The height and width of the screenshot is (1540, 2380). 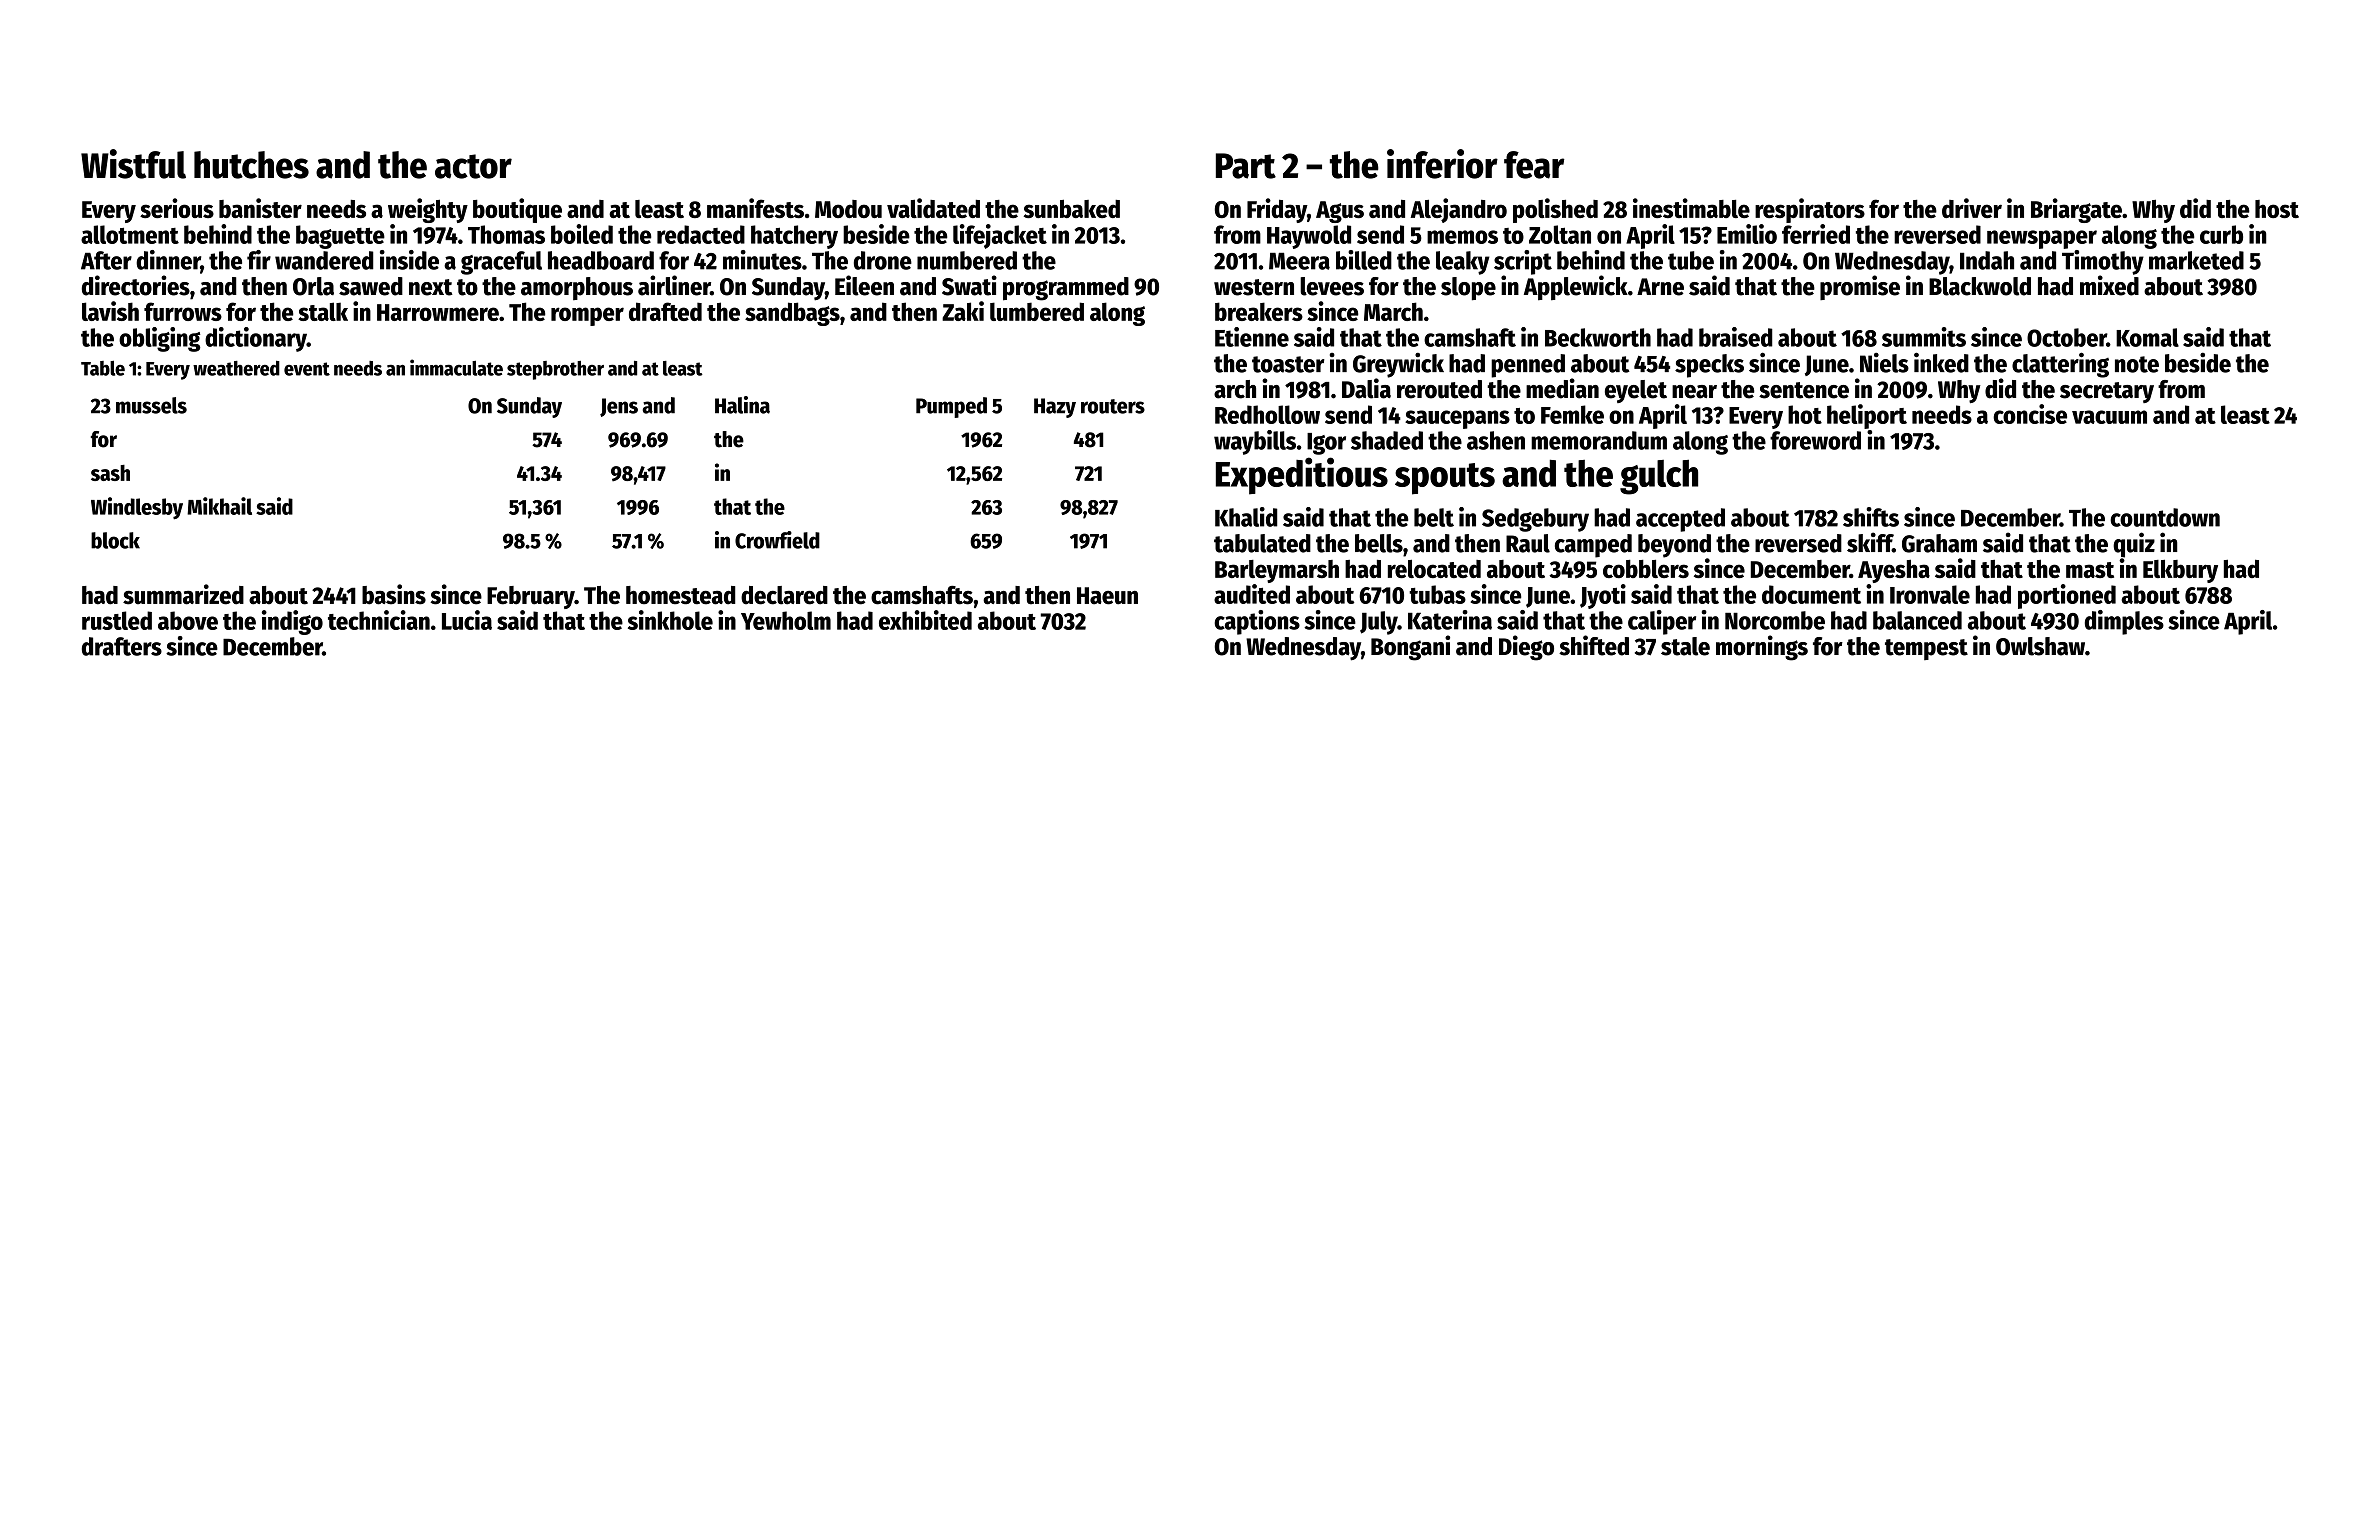 I want to click on Part, so click(x=1246, y=166).
